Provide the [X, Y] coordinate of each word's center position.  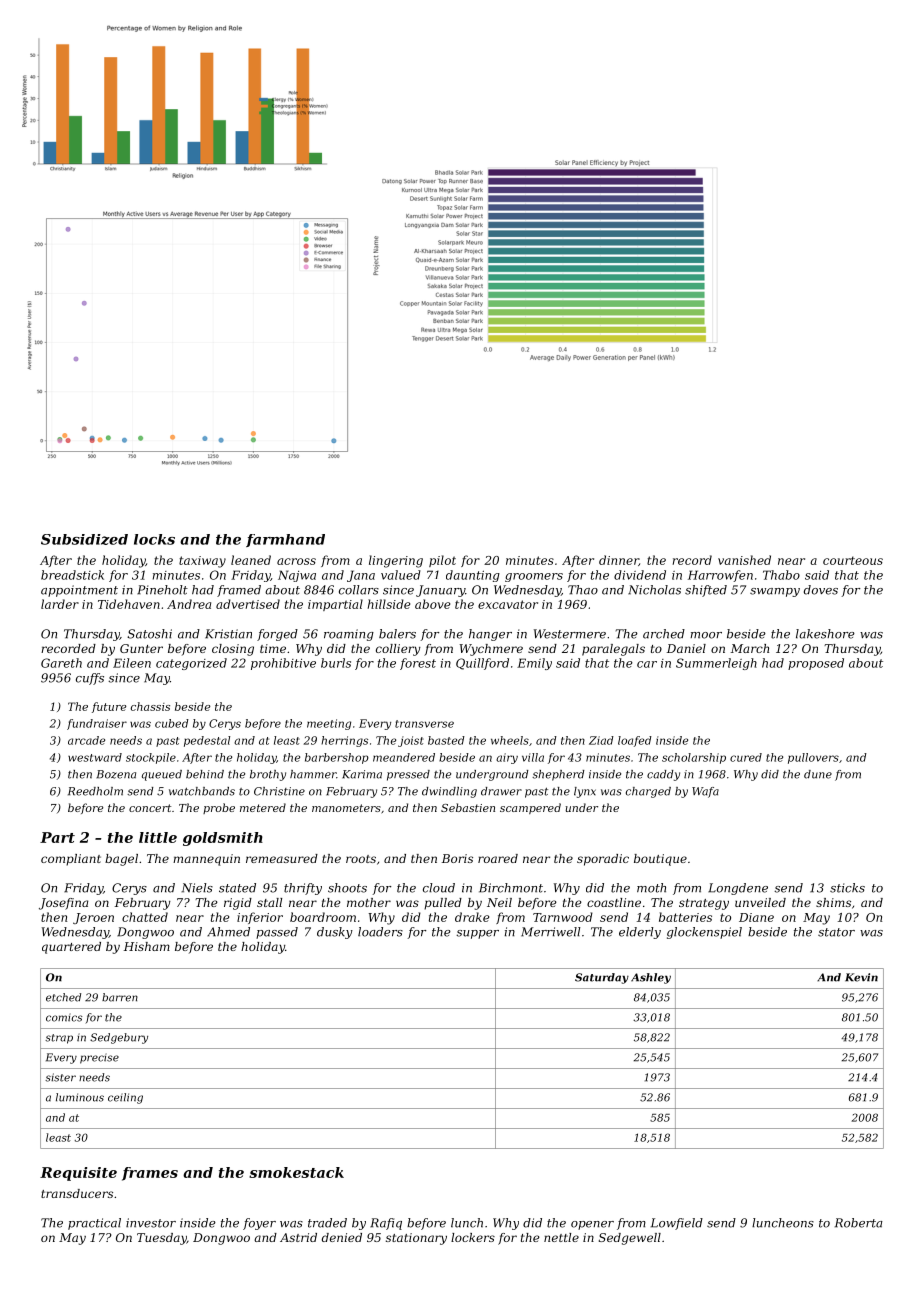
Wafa [705, 792]
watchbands [202, 791]
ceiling [125, 1098]
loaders [380, 932]
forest [418, 664]
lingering [396, 561]
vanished [744, 560]
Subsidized [84, 539]
